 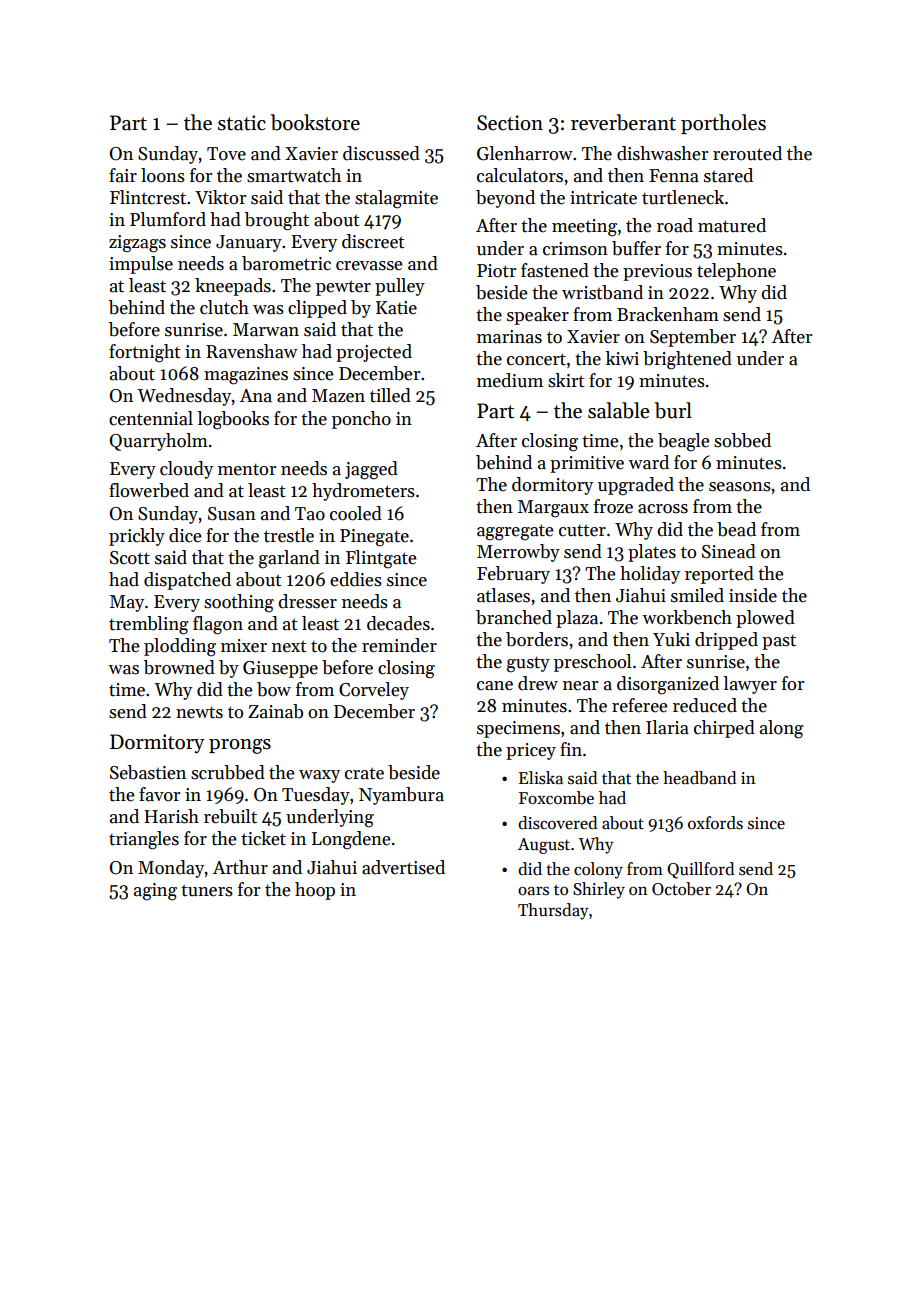 What do you see at coordinates (736, 272) in the page?
I see `telephone` at bounding box center [736, 272].
